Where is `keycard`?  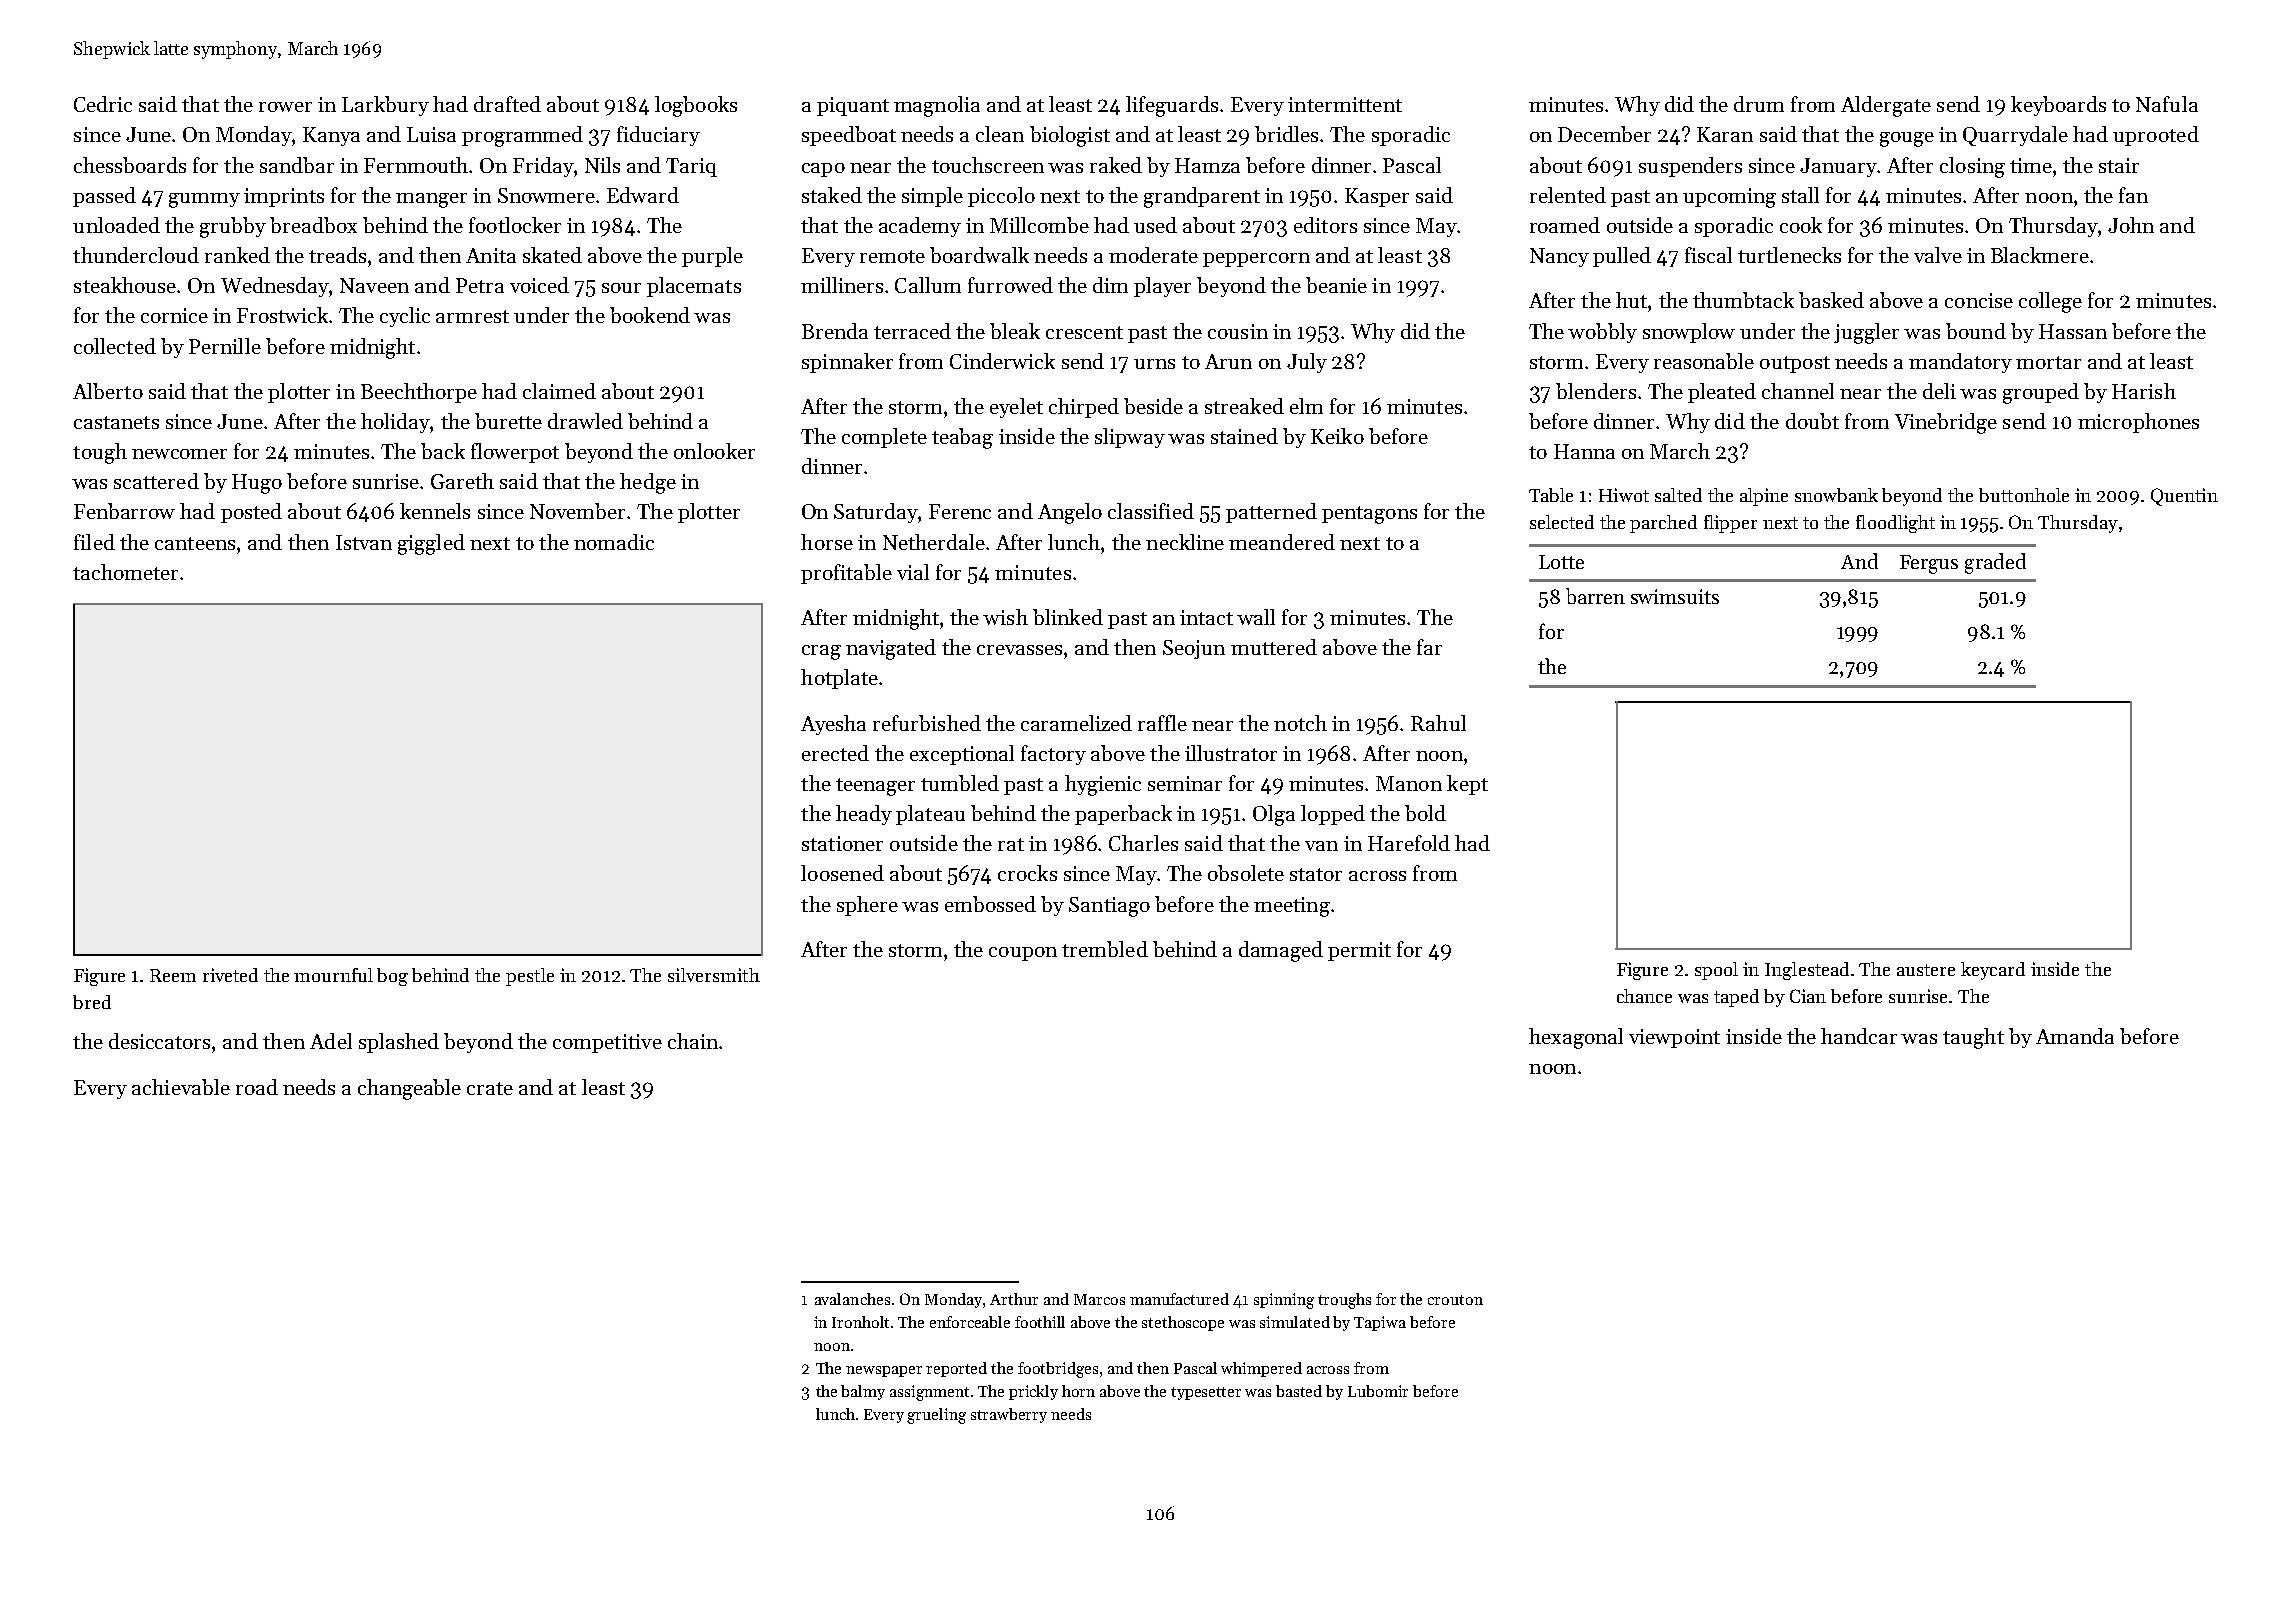 keycard is located at coordinates (1993, 971).
